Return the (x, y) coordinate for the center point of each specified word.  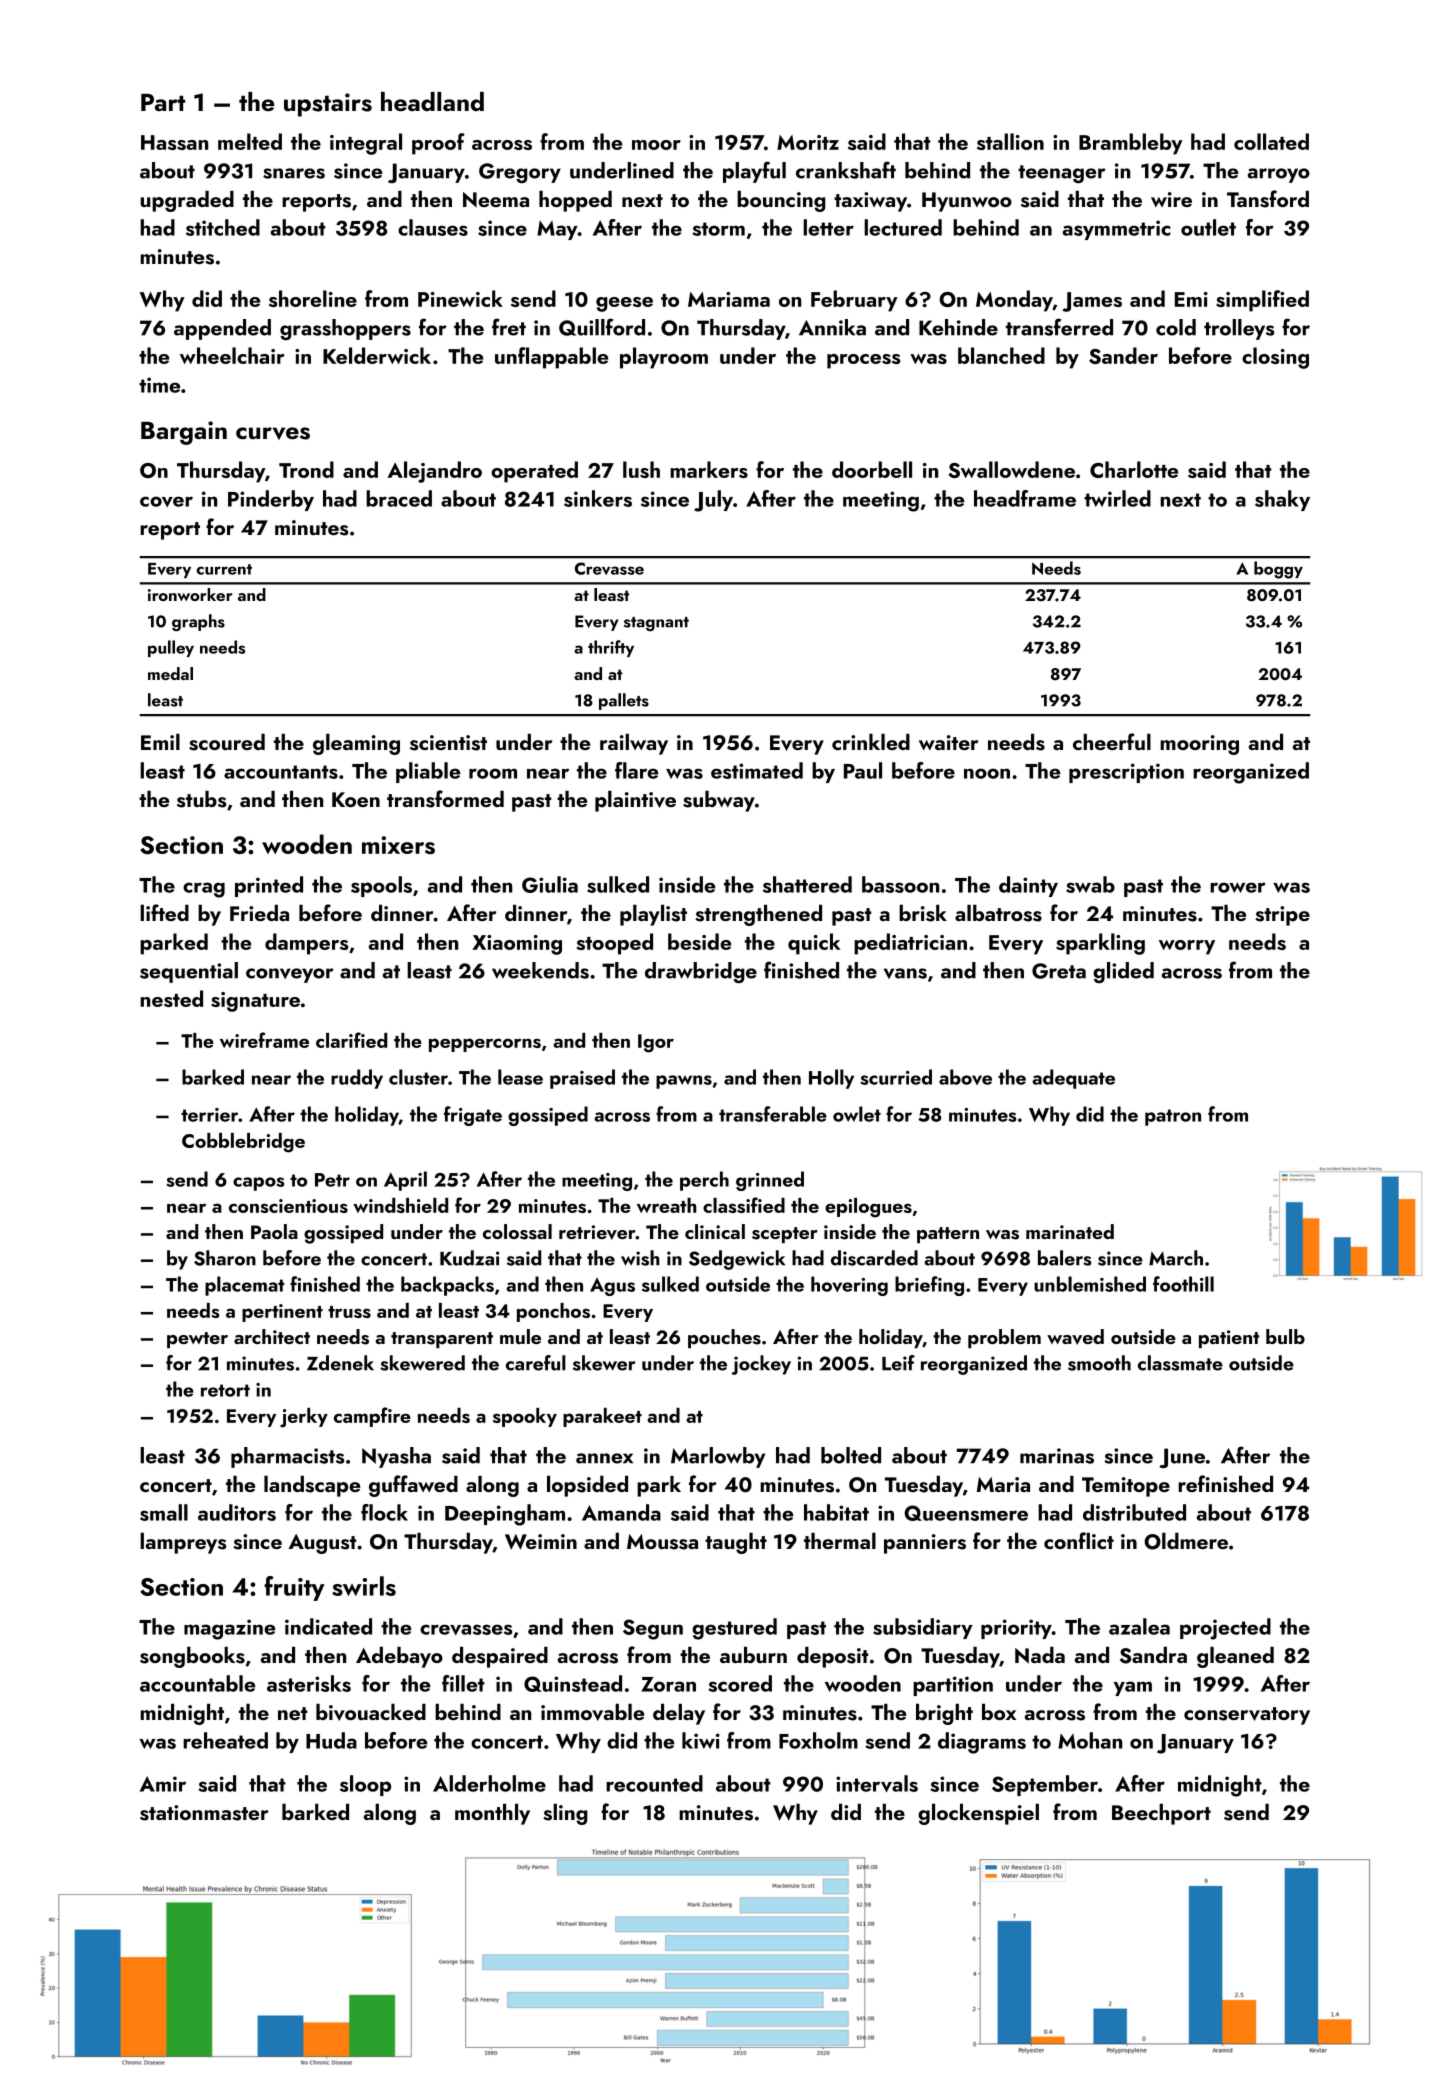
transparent (442, 1340)
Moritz (808, 142)
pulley (171, 648)
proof (438, 144)
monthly (492, 1814)
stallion (1010, 141)
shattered (807, 884)
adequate (1073, 1079)
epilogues (868, 1208)
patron (1173, 1117)
